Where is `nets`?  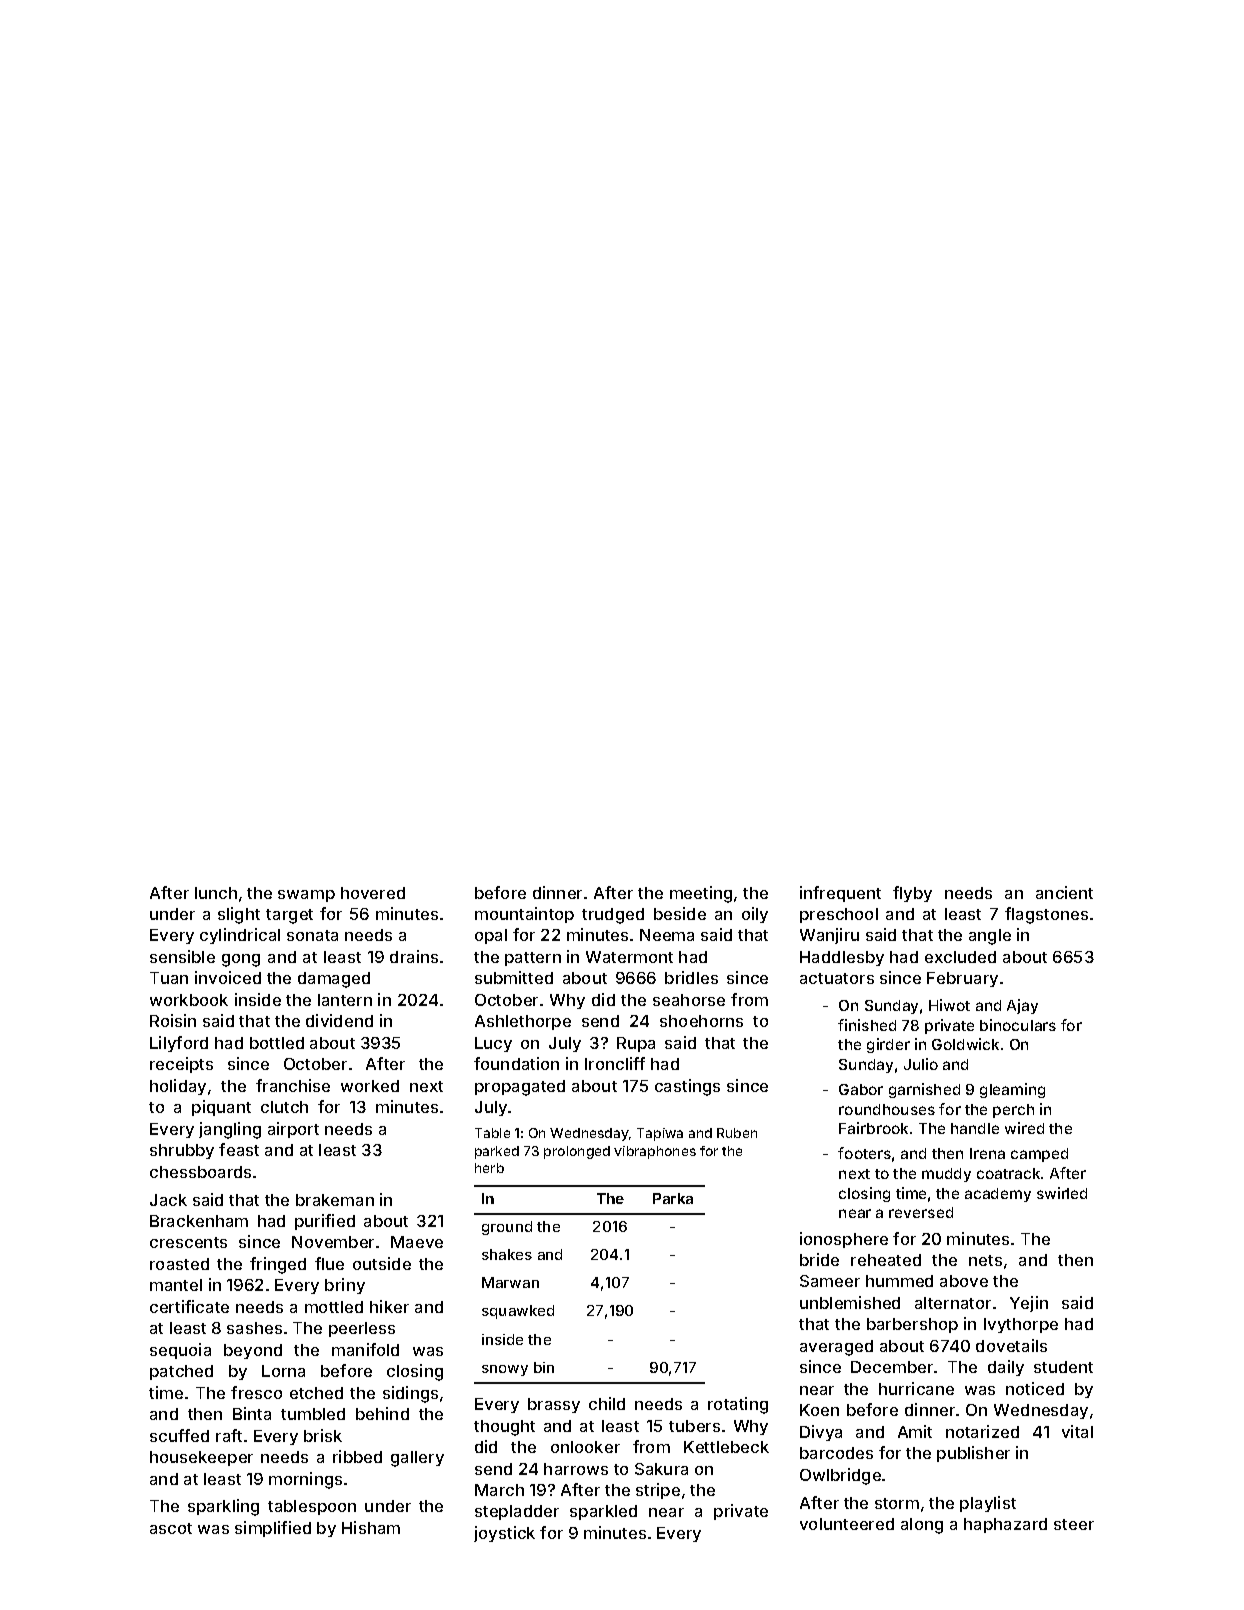 nets is located at coordinates (985, 1260).
